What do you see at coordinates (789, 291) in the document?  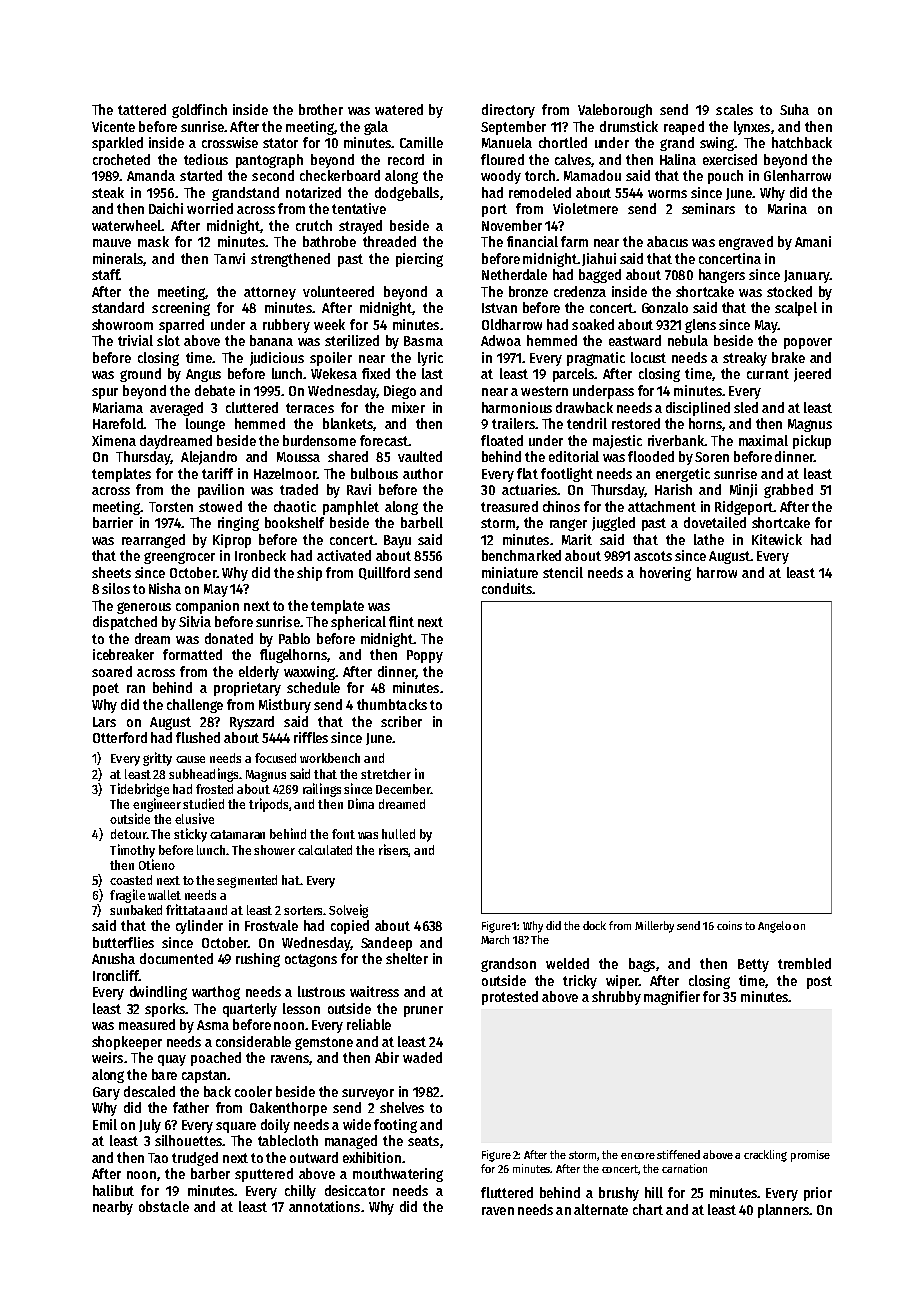 I see `stocked` at bounding box center [789, 291].
